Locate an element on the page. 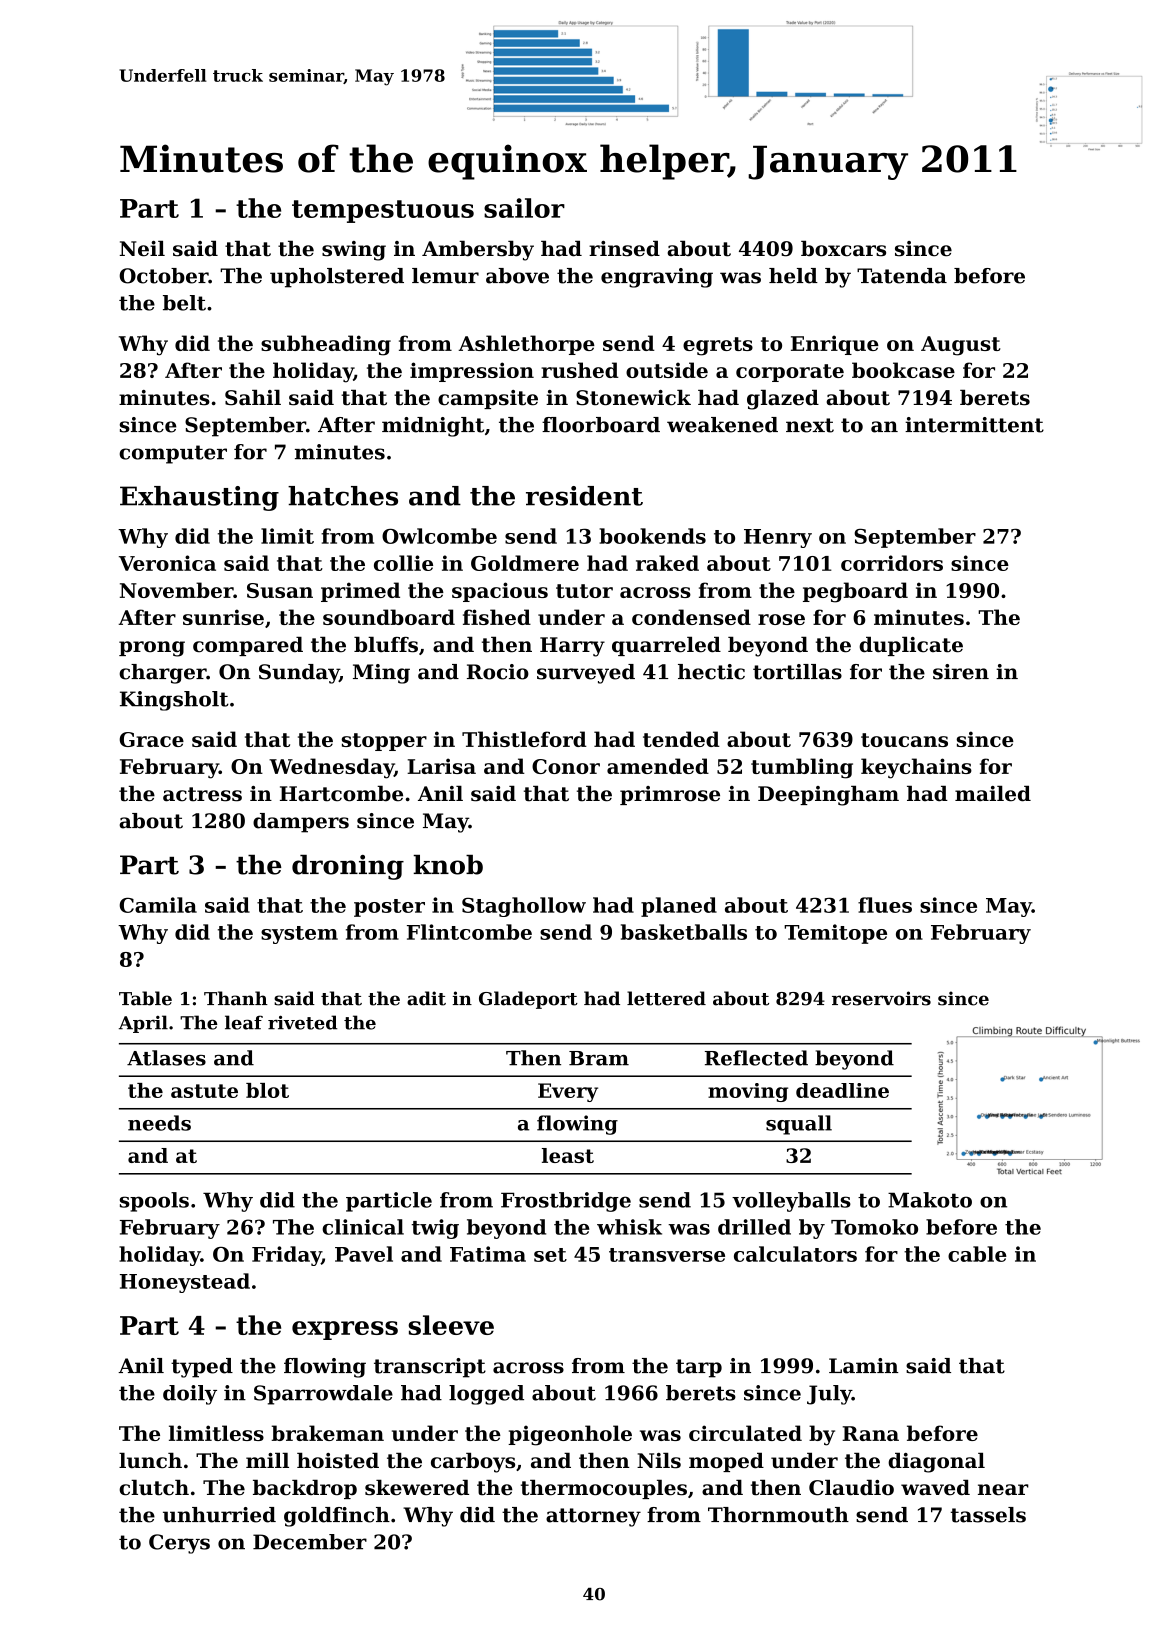 The image size is (1165, 1648). Pavel is located at coordinates (364, 1254).
